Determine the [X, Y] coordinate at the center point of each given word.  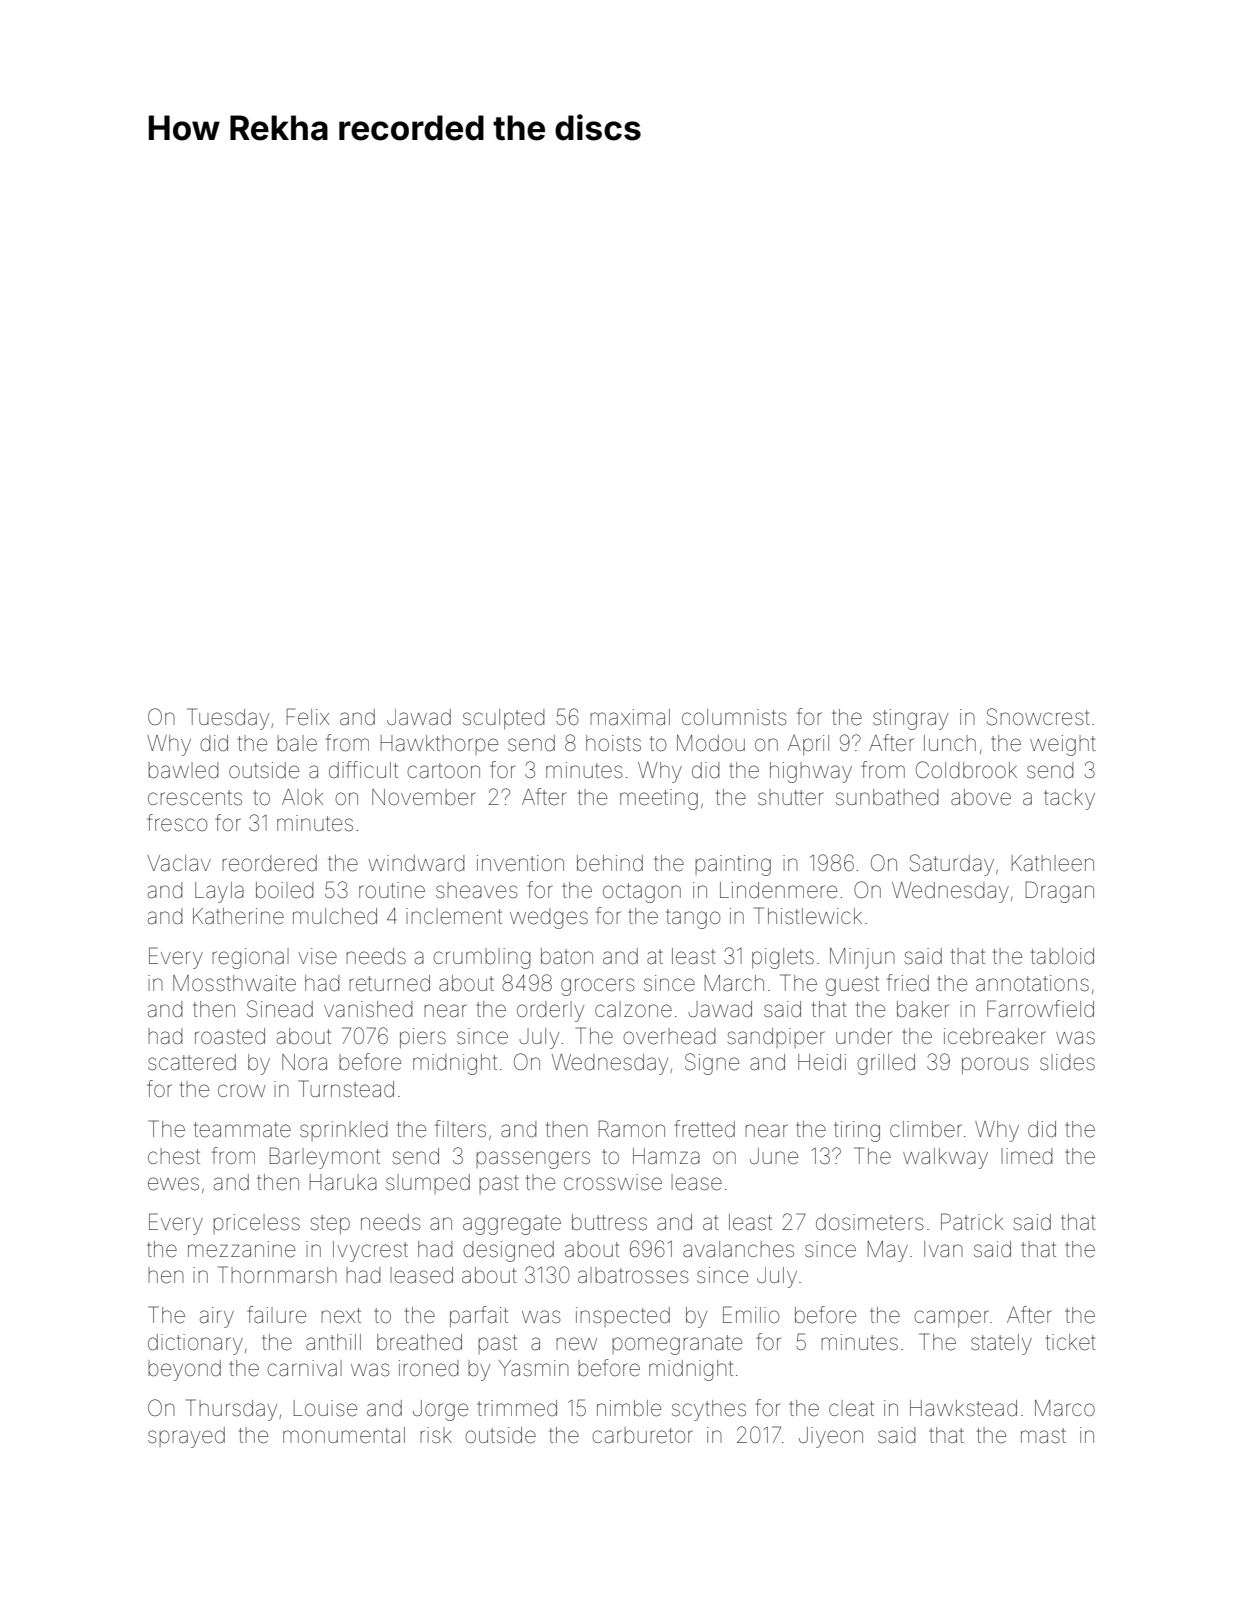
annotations [1032, 983]
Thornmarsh [277, 1275]
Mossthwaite [234, 983]
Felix [308, 717]
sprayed [186, 1437]
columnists [734, 717]
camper [951, 1318]
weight [1063, 745]
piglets [783, 958]
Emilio [751, 1314]
